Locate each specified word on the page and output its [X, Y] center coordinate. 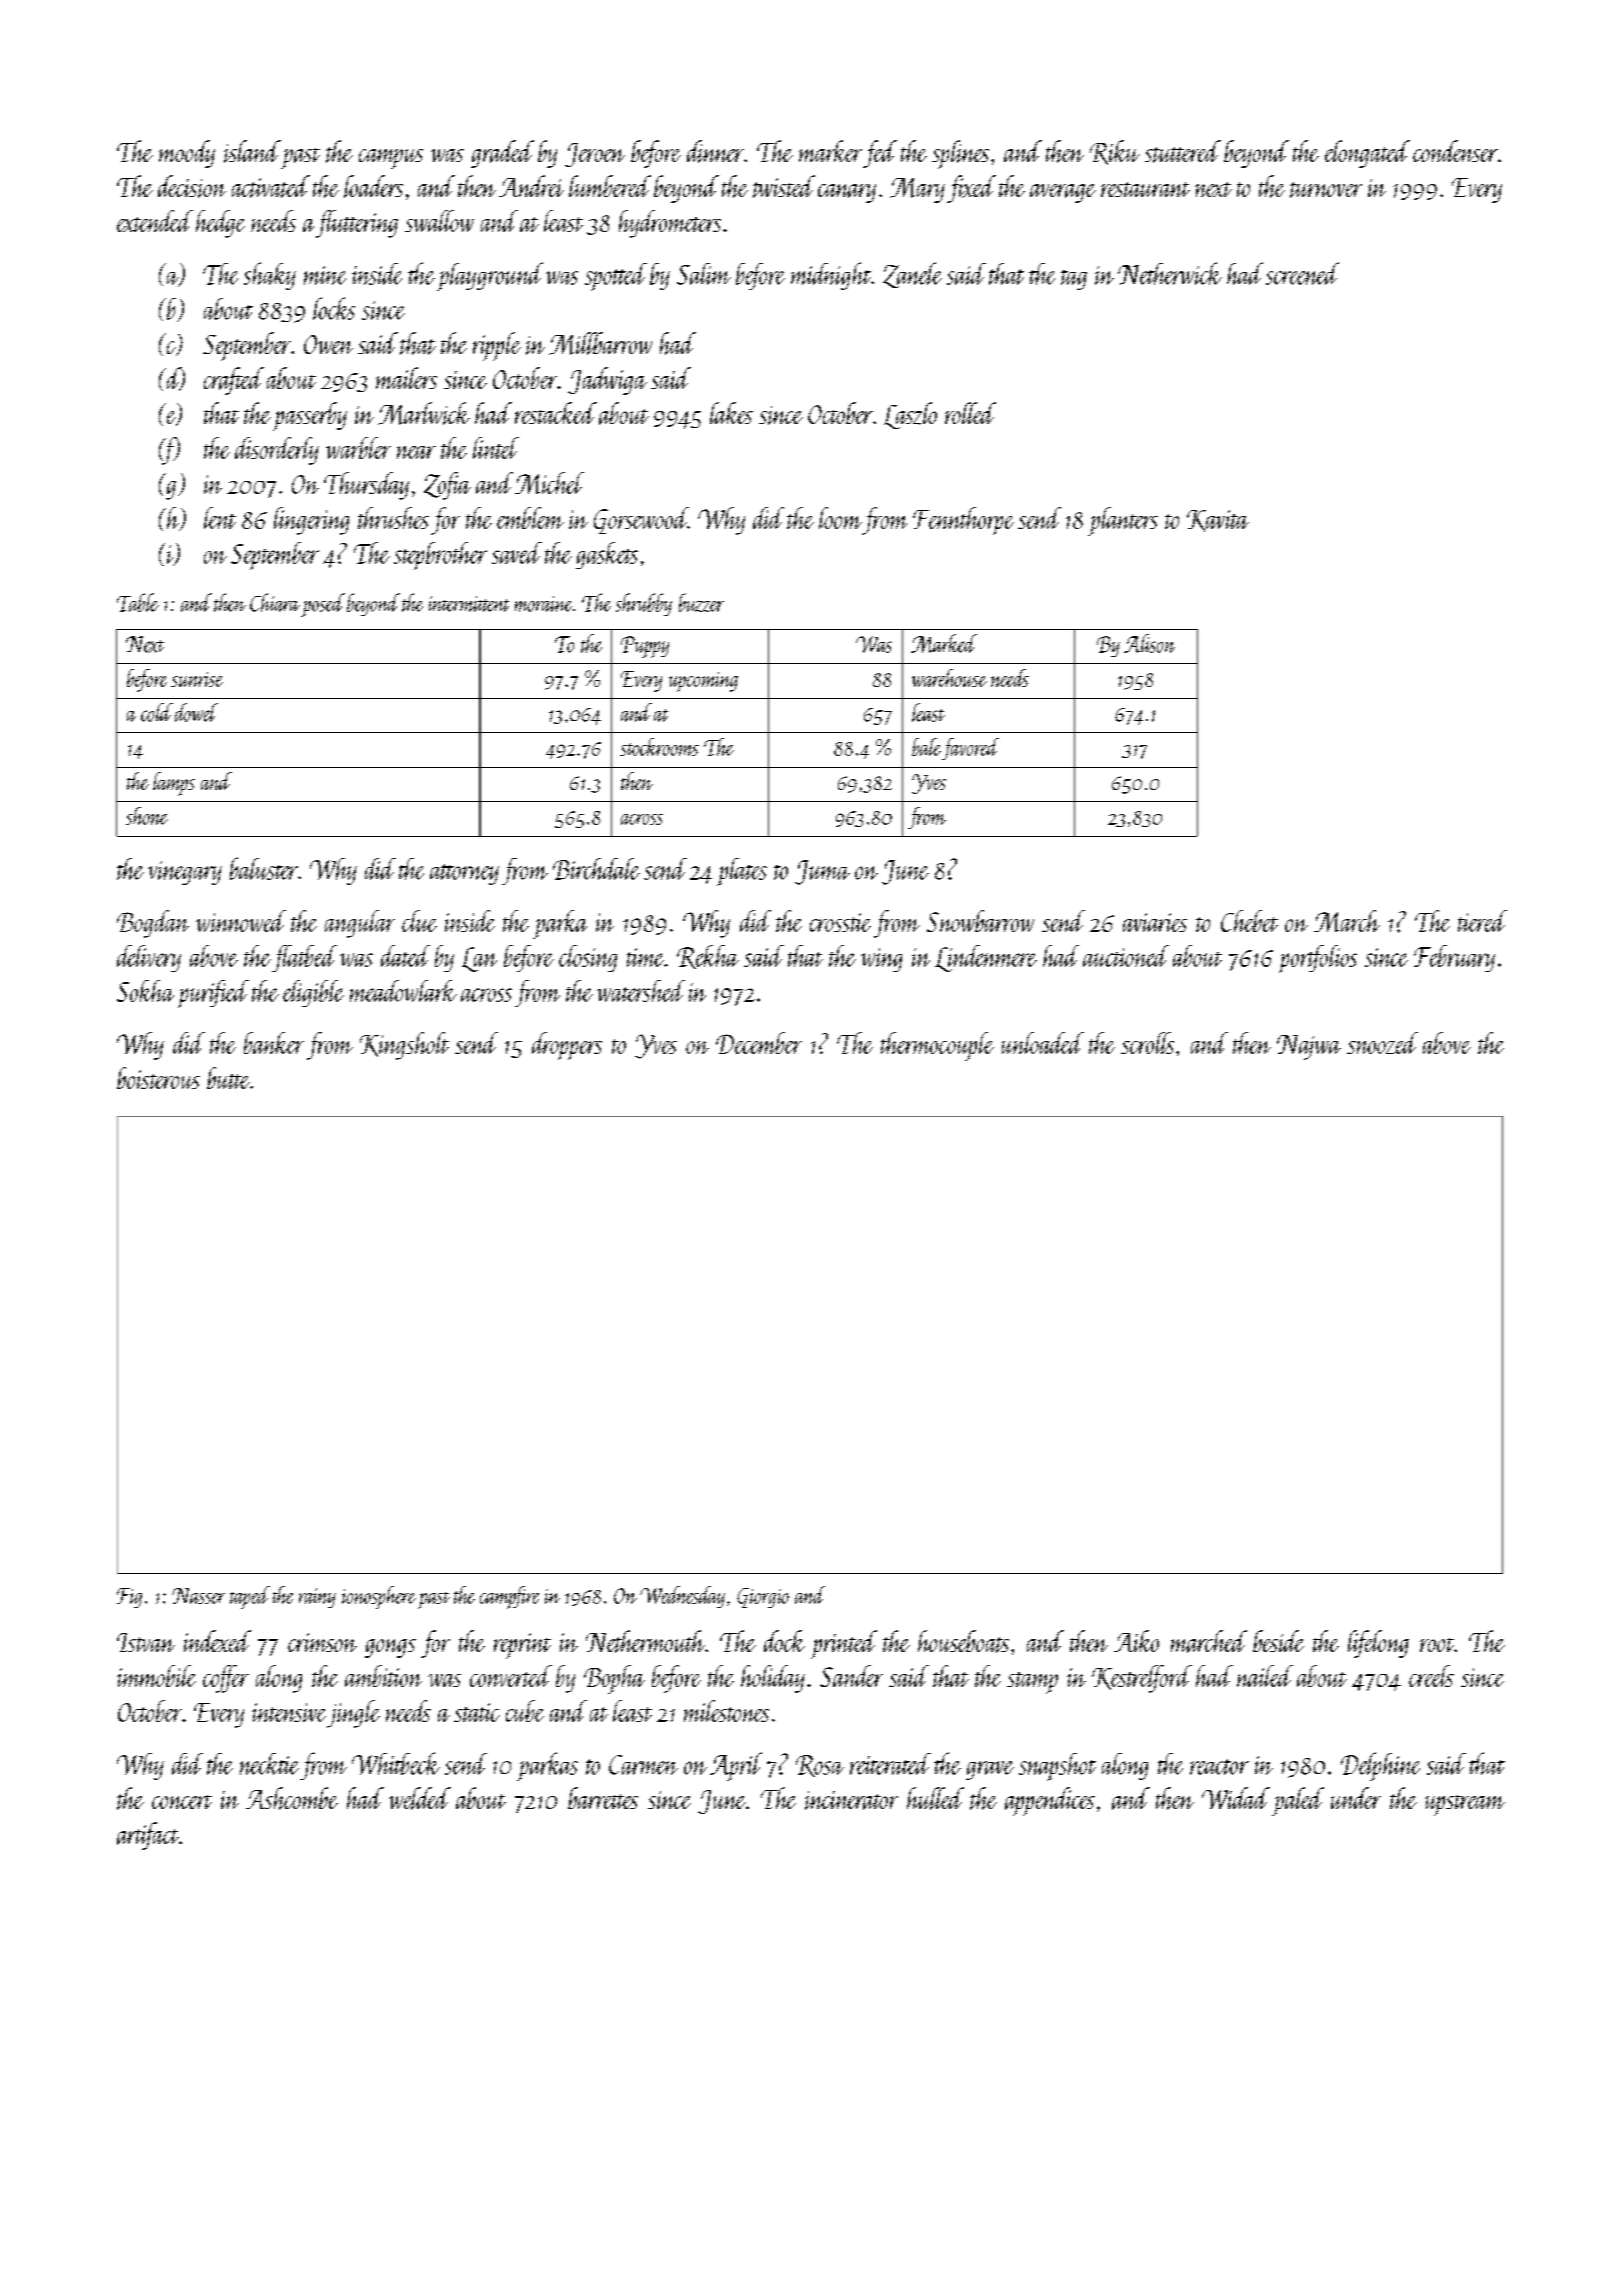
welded [420, 1798]
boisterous [158, 1078]
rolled [970, 413]
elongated [1367, 154]
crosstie [840, 922]
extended [155, 221]
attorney [464, 874]
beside [1278, 1641]
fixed [971, 189]
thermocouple [937, 1046]
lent [220, 518]
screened [1302, 273]
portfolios [1318, 959]
